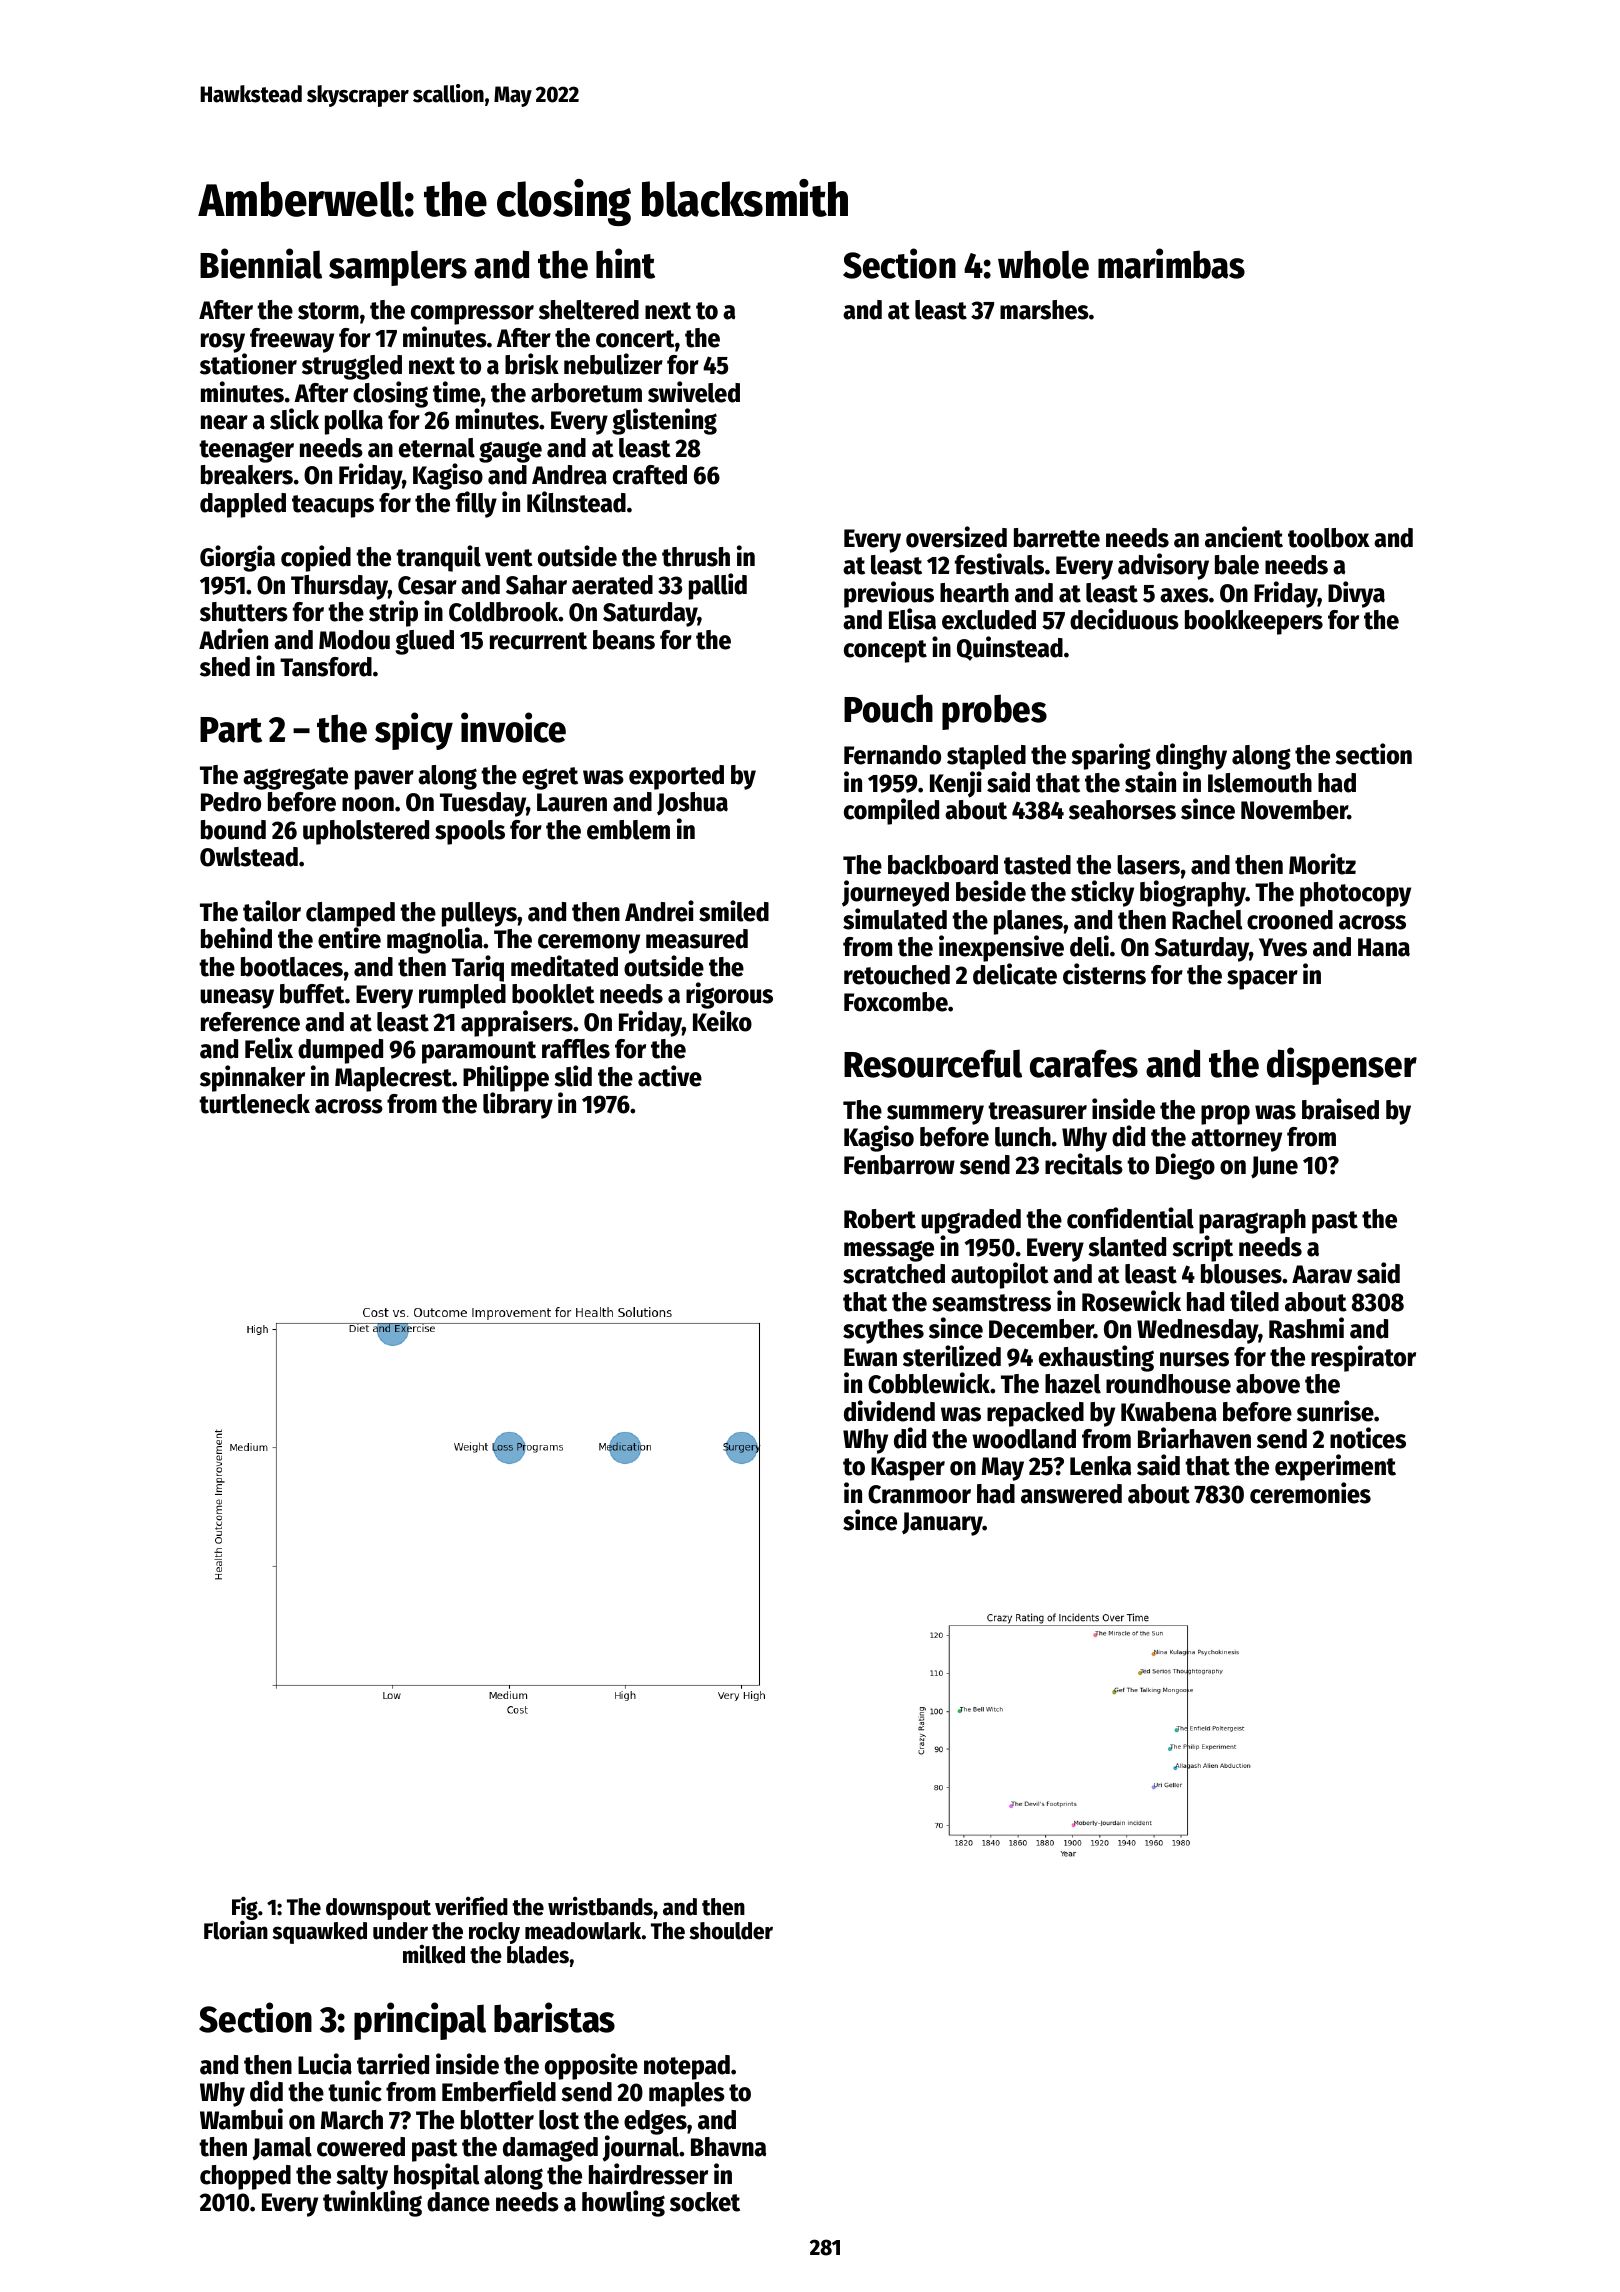  What do you see at coordinates (1310, 1493) in the screenshot?
I see `ceremonies` at bounding box center [1310, 1493].
